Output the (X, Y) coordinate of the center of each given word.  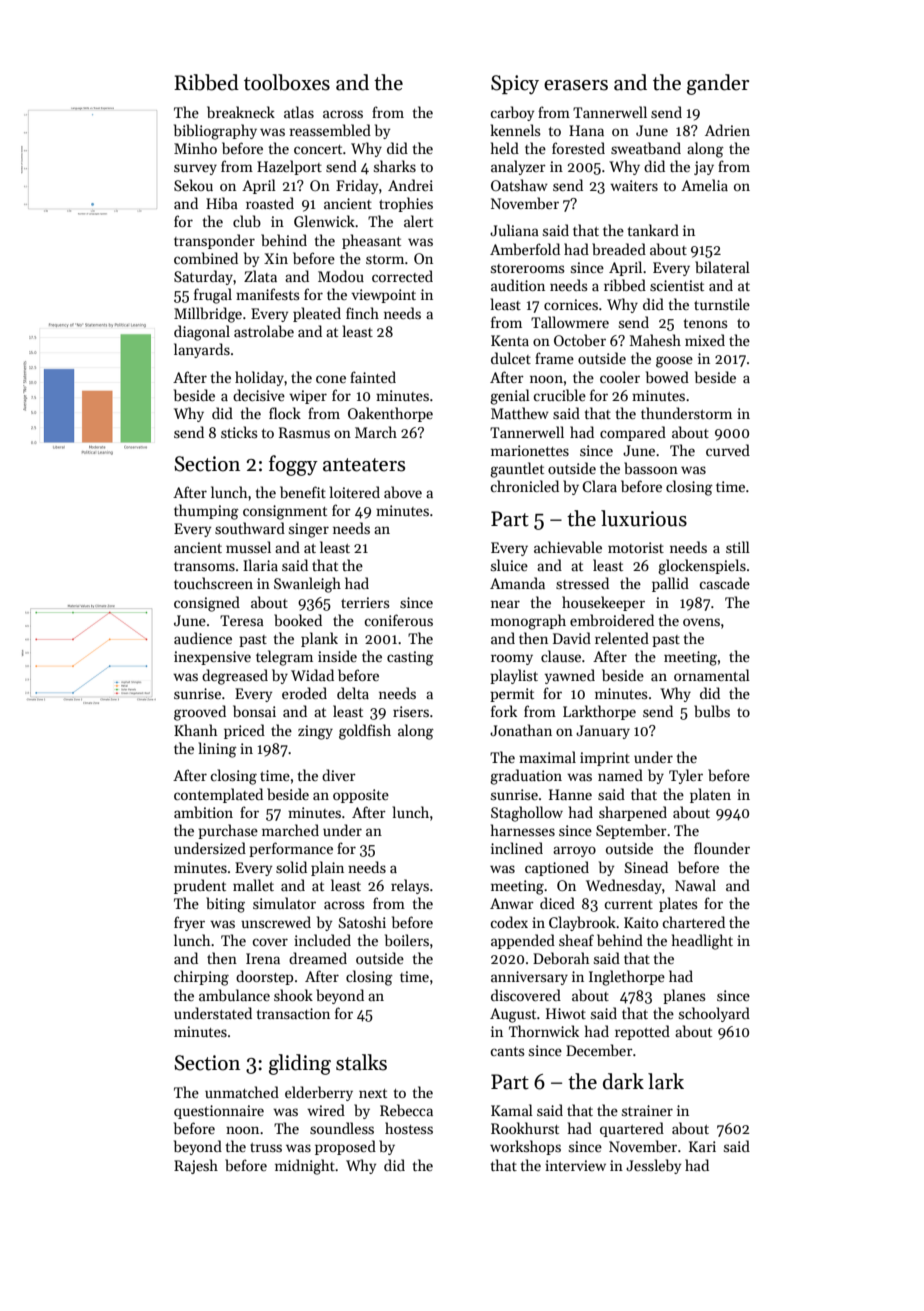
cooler (620, 377)
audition (518, 285)
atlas (299, 112)
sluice (509, 565)
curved (728, 450)
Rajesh (196, 1166)
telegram (284, 658)
